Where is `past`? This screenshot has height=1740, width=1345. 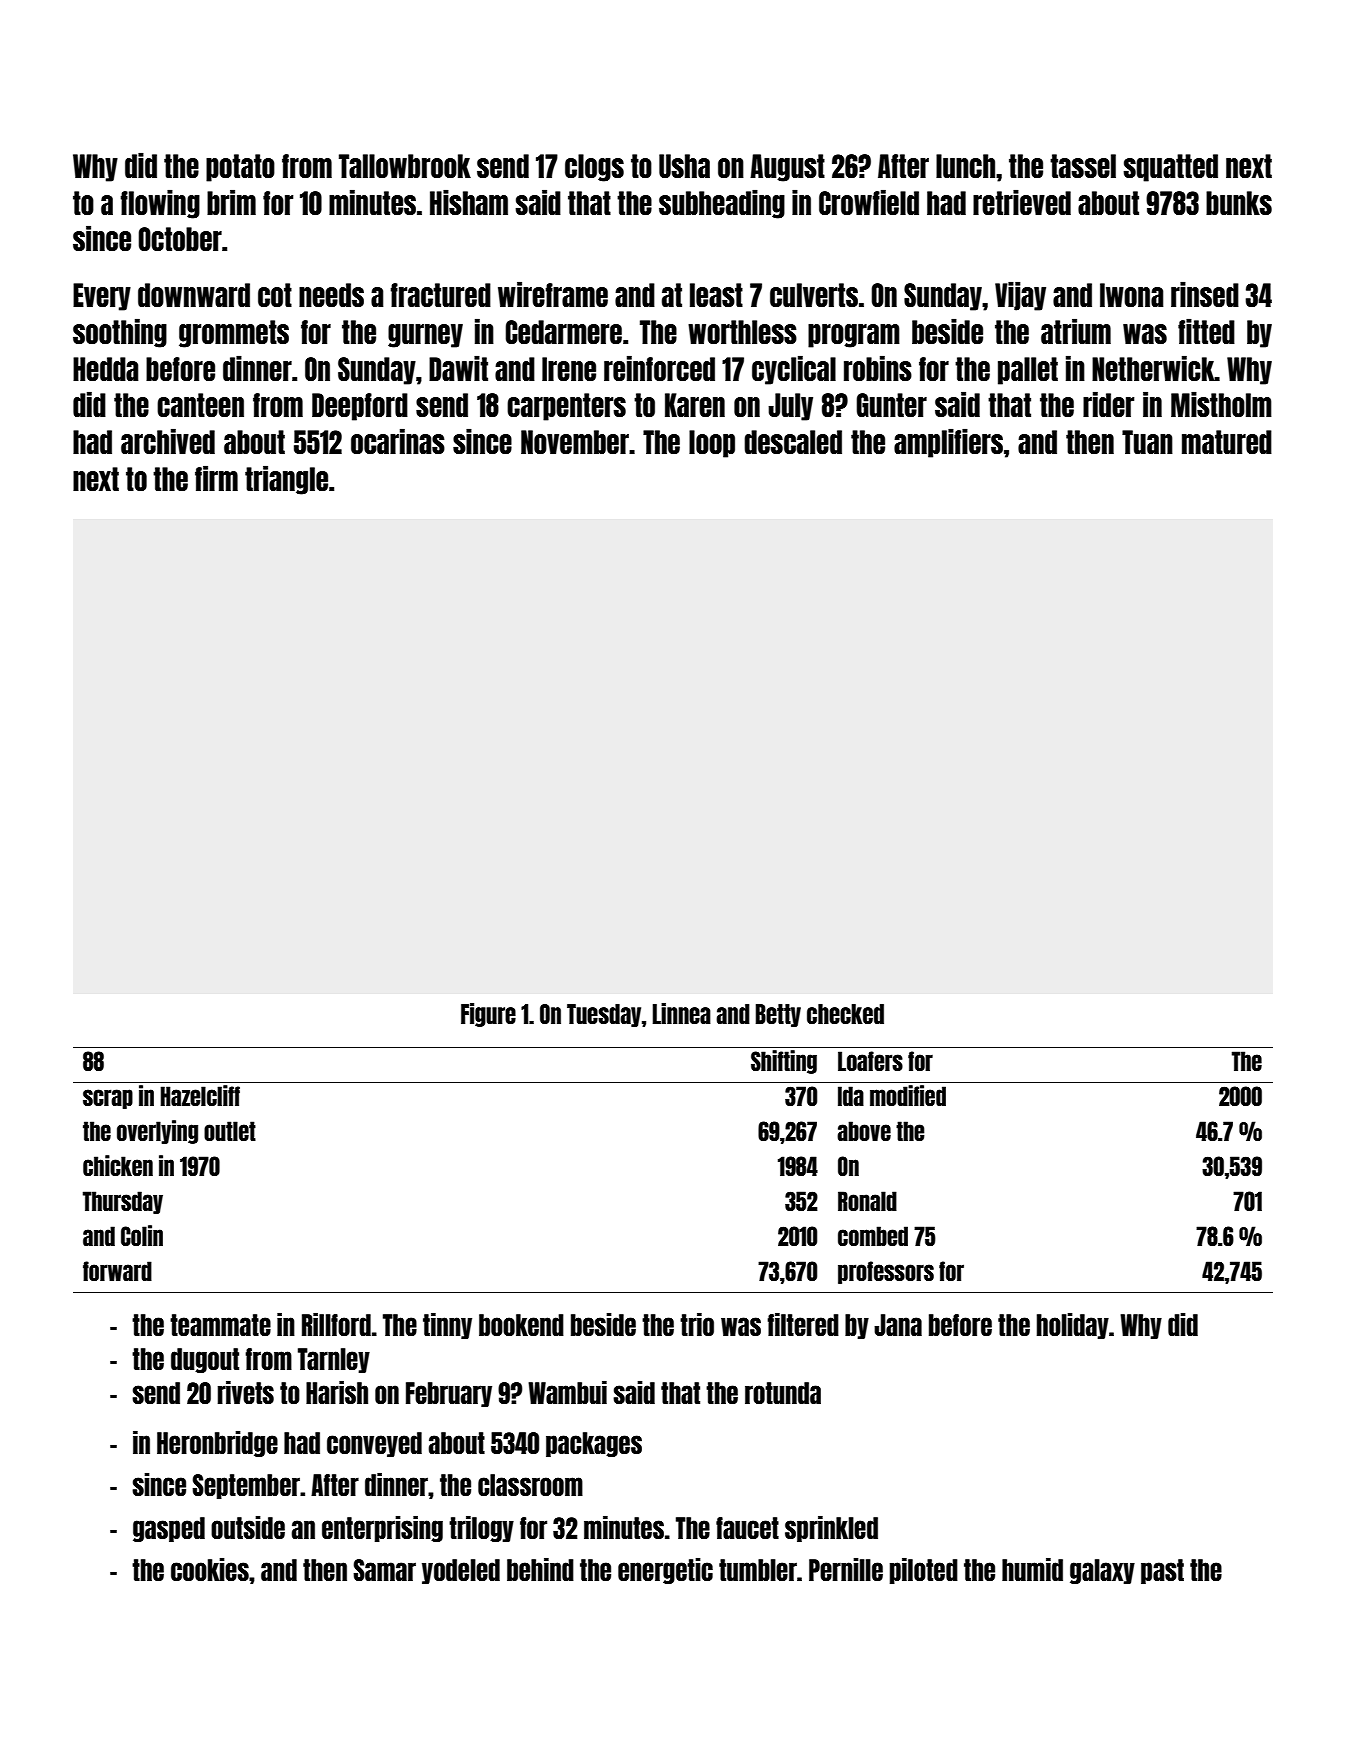 past is located at coordinates (1162, 1571).
